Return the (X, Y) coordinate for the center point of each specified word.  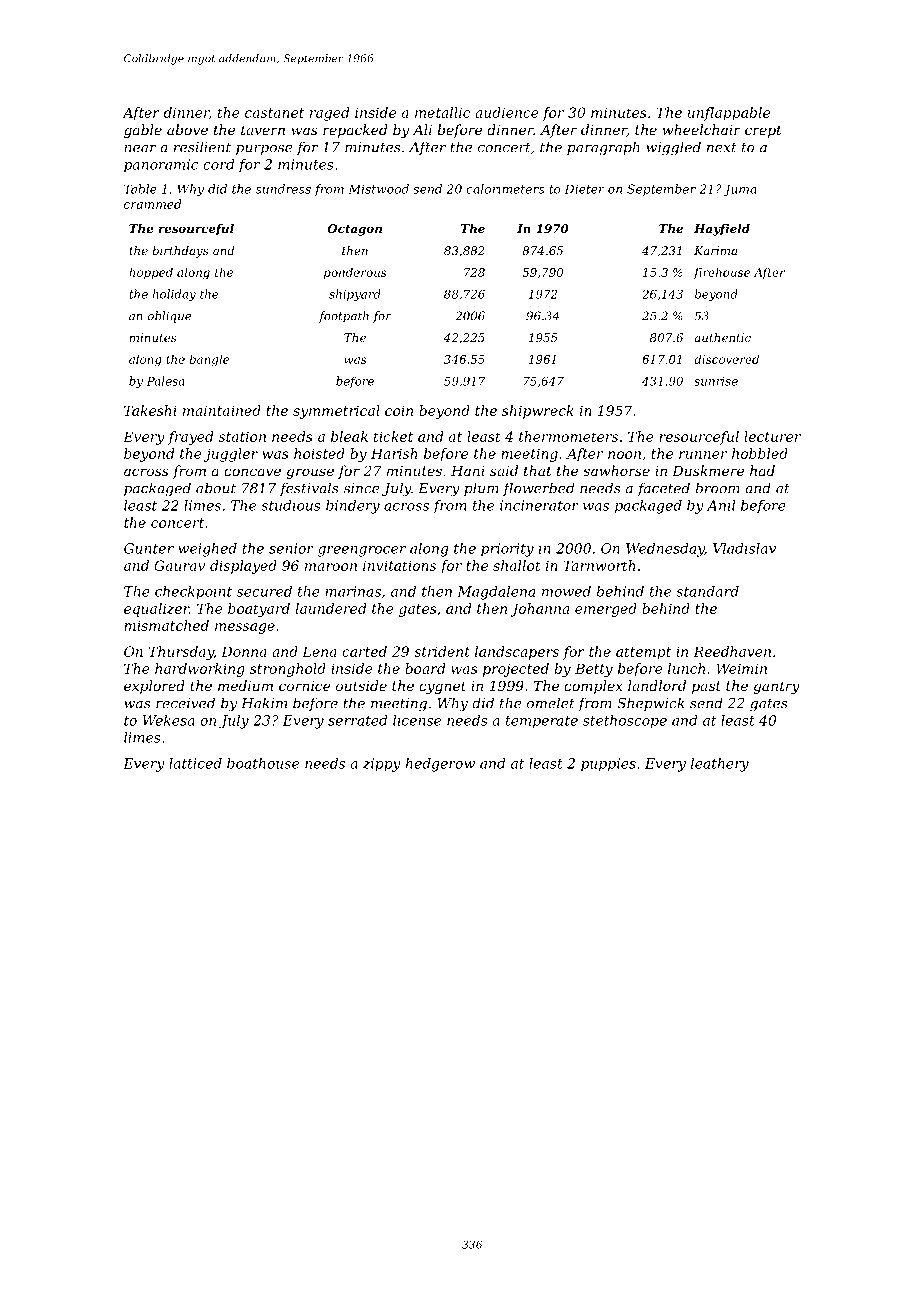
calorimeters (505, 189)
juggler (231, 455)
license (417, 720)
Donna (244, 651)
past (706, 687)
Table (140, 189)
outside (361, 685)
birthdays (180, 252)
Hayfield (722, 230)
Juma (740, 190)
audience (507, 112)
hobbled (760, 453)
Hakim (264, 703)
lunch (686, 668)
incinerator (539, 505)
